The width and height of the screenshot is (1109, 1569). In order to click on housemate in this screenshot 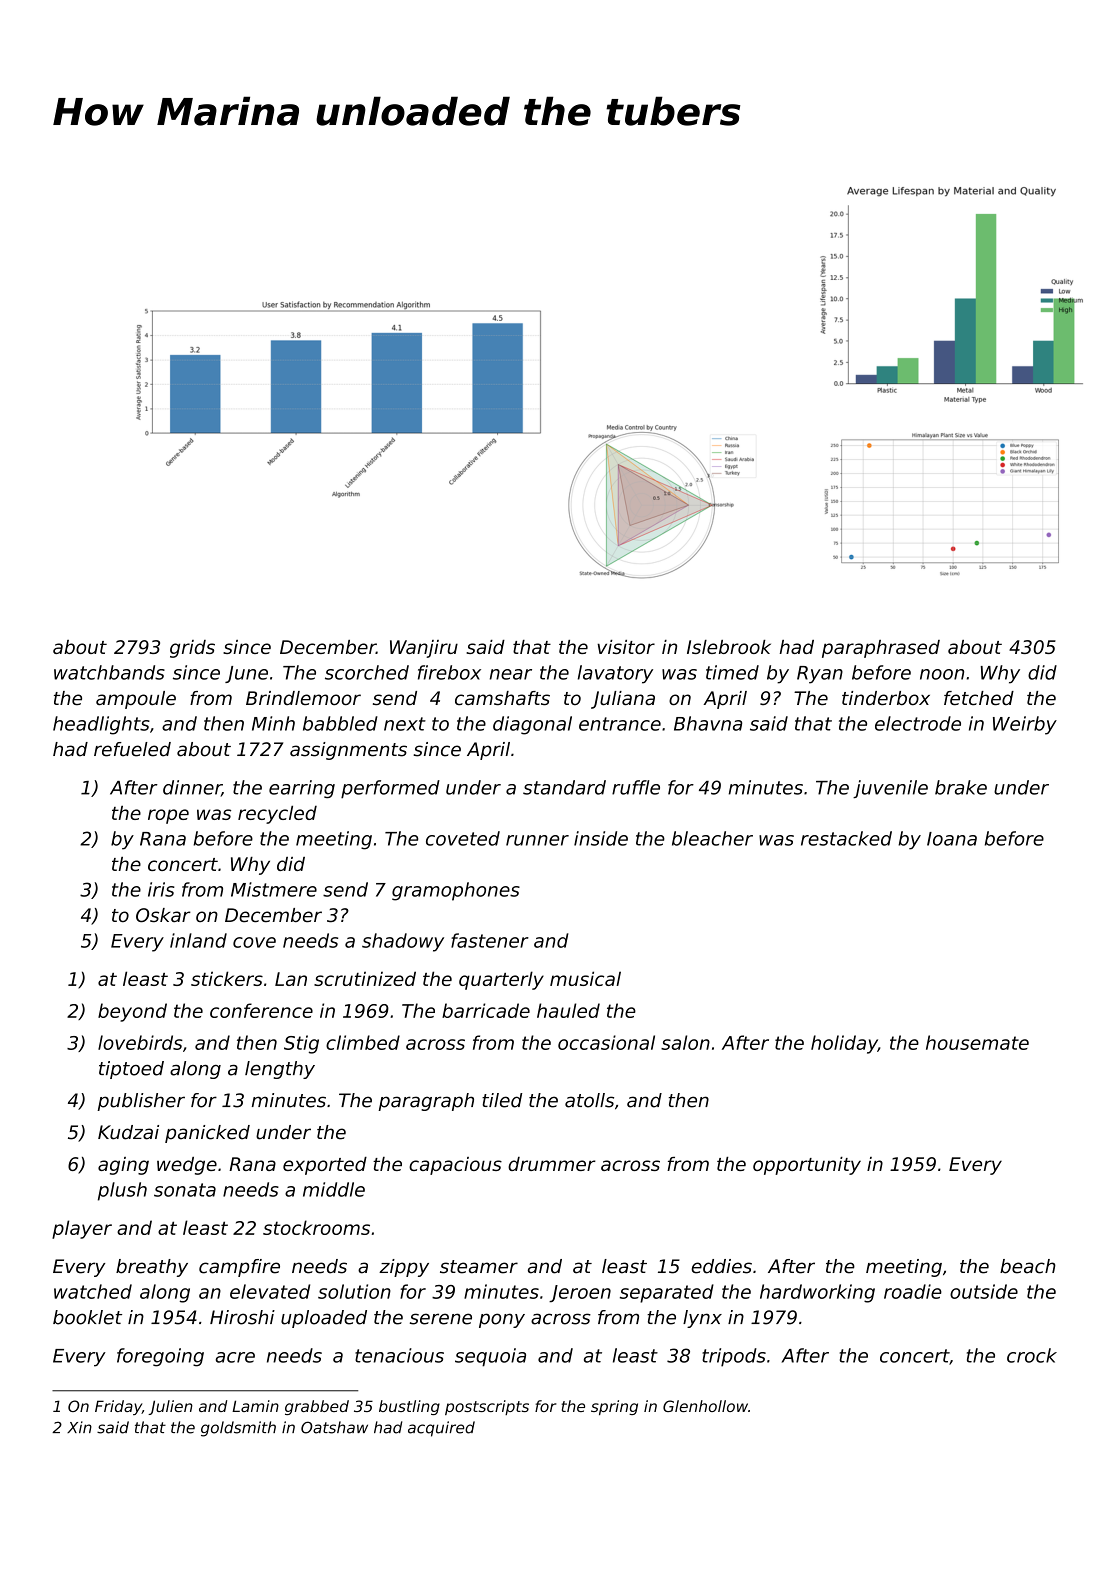, I will do `click(977, 1042)`.
